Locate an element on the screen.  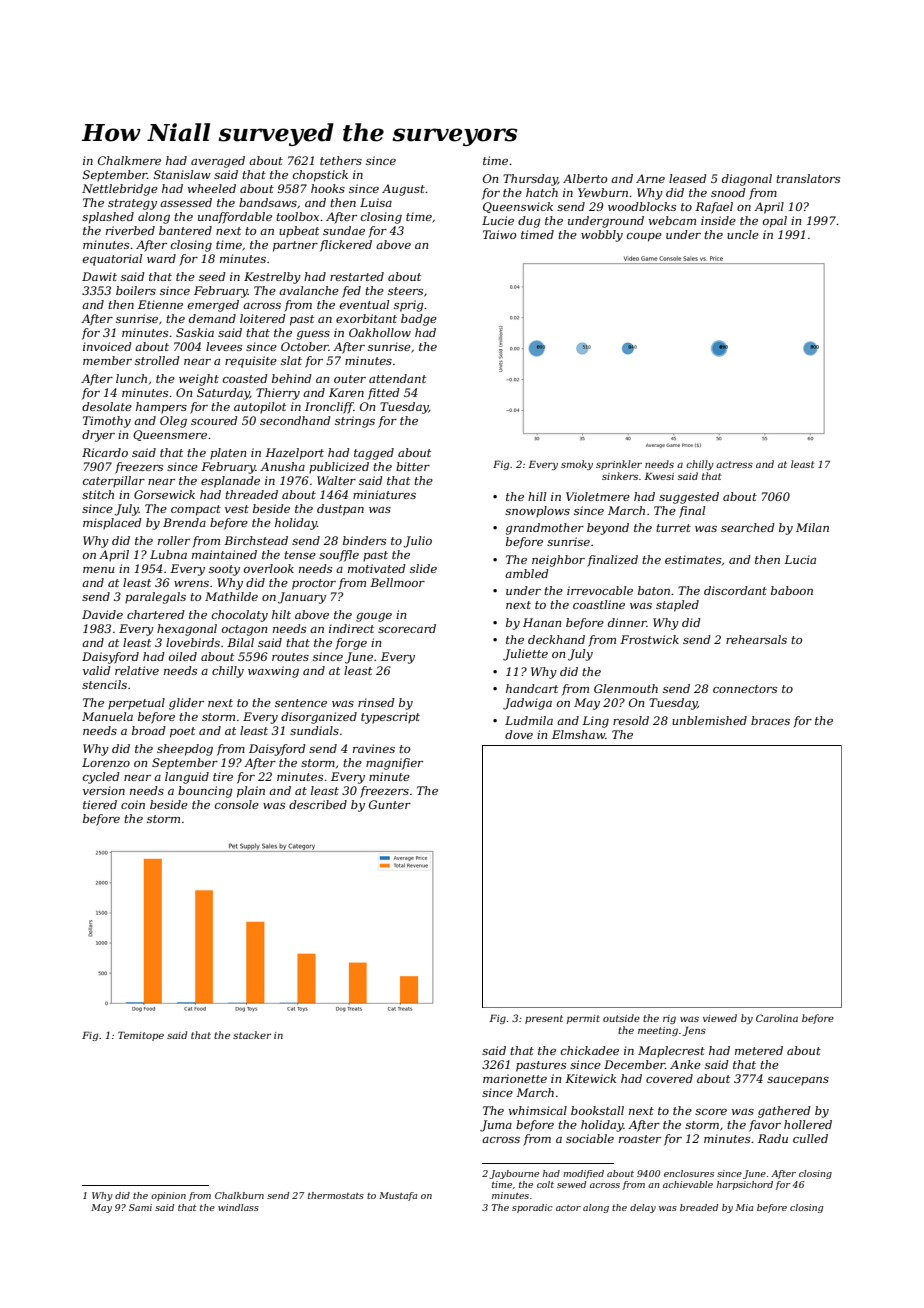
webcam is located at coordinates (672, 220).
